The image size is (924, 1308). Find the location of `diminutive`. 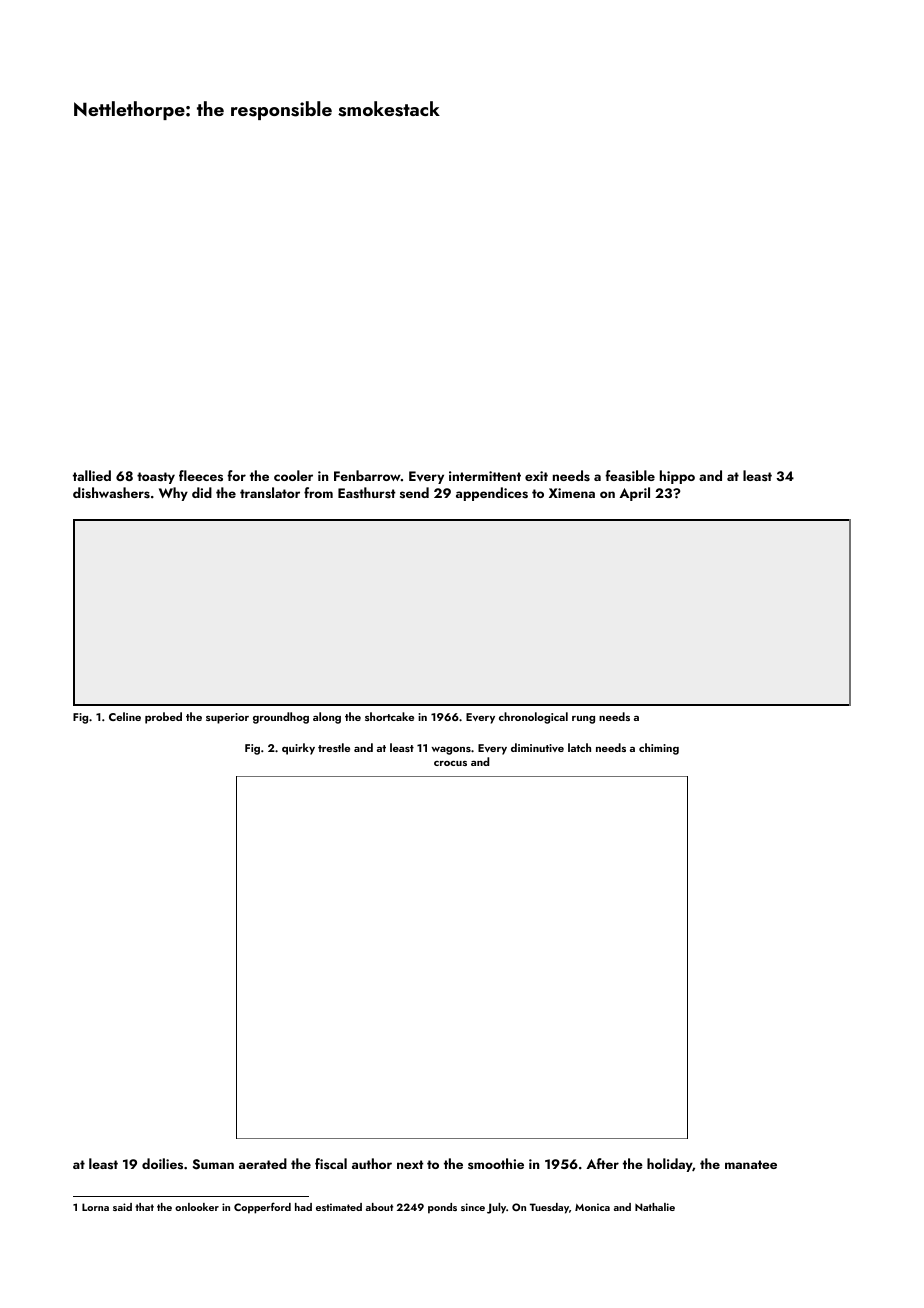

diminutive is located at coordinates (537, 747).
